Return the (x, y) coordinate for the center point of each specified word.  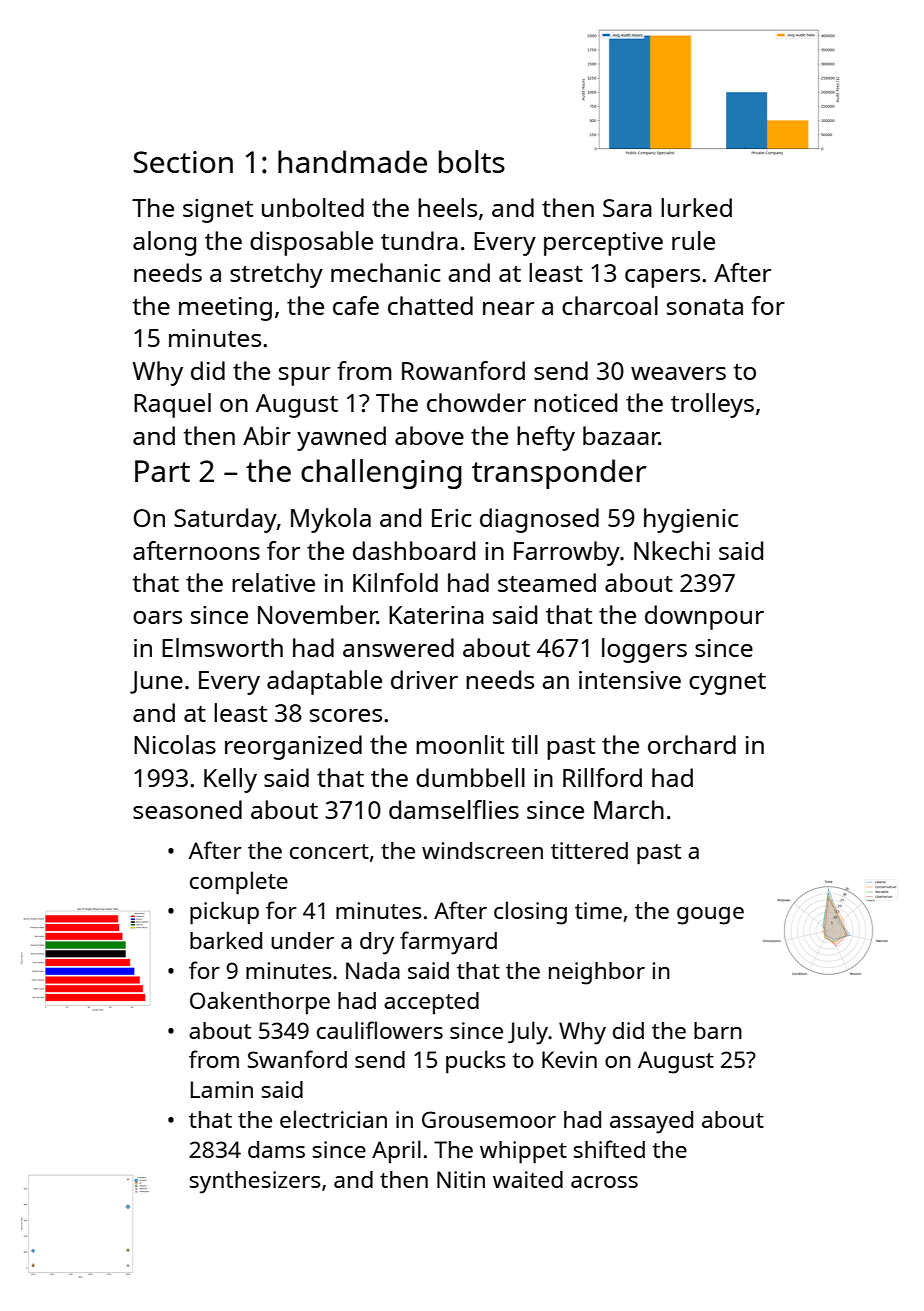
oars (157, 617)
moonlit (460, 744)
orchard (692, 744)
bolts (472, 161)
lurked (696, 207)
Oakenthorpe (260, 1002)
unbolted (313, 207)
